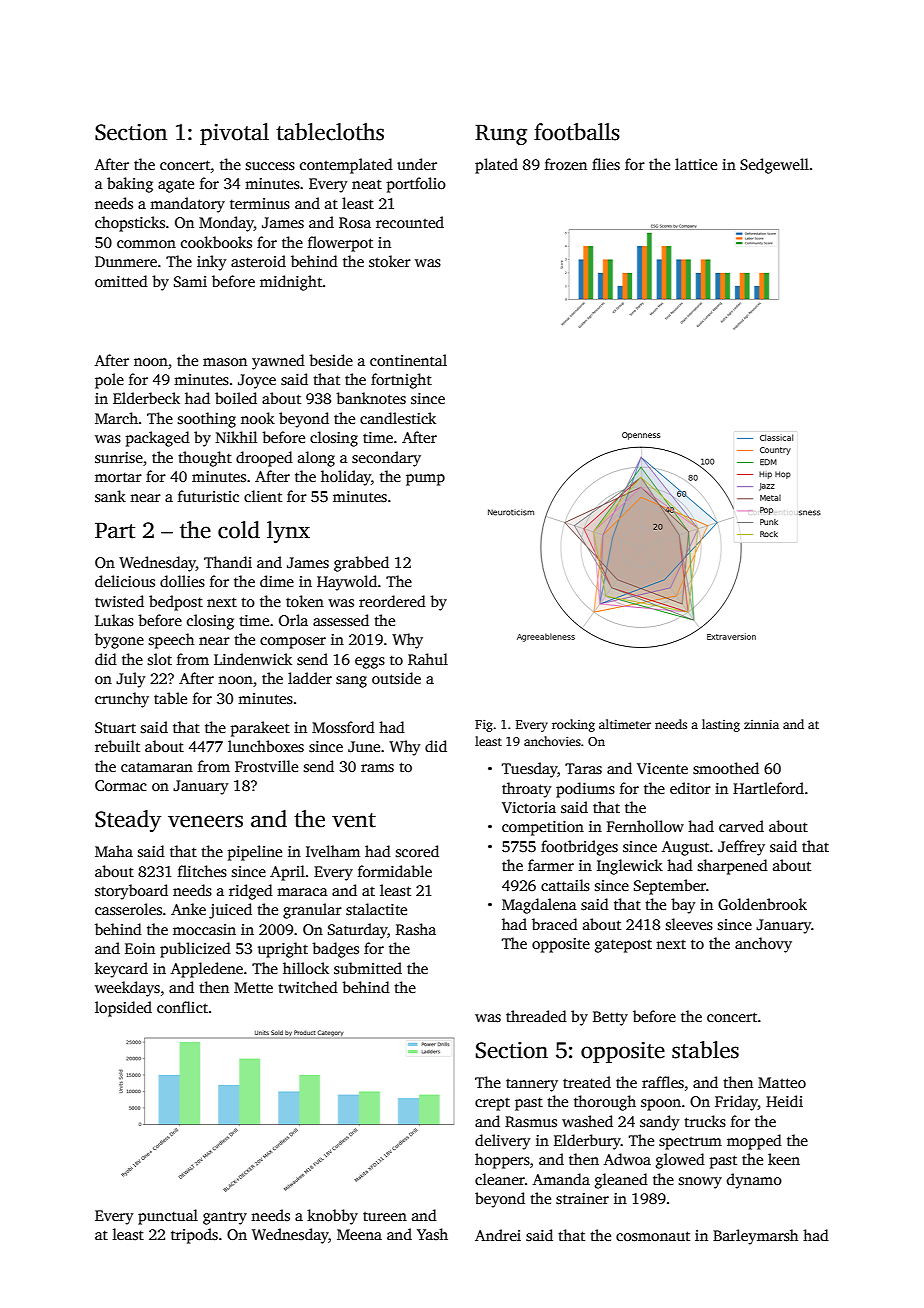 The image size is (924, 1308). What do you see at coordinates (408, 360) in the image?
I see `continental` at bounding box center [408, 360].
